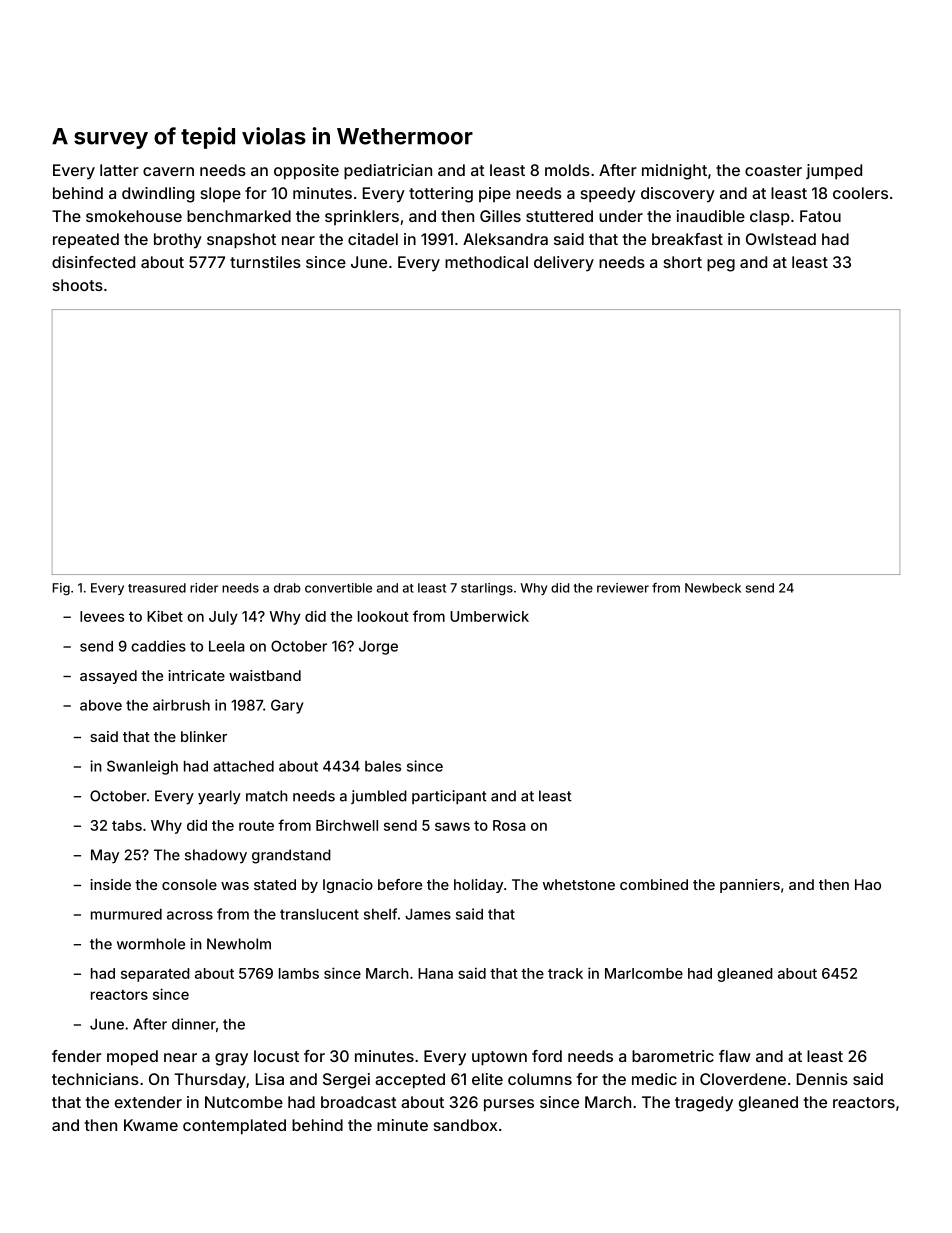 This screenshot has width=952, height=1233. What do you see at coordinates (287, 588) in the screenshot?
I see `drab` at bounding box center [287, 588].
